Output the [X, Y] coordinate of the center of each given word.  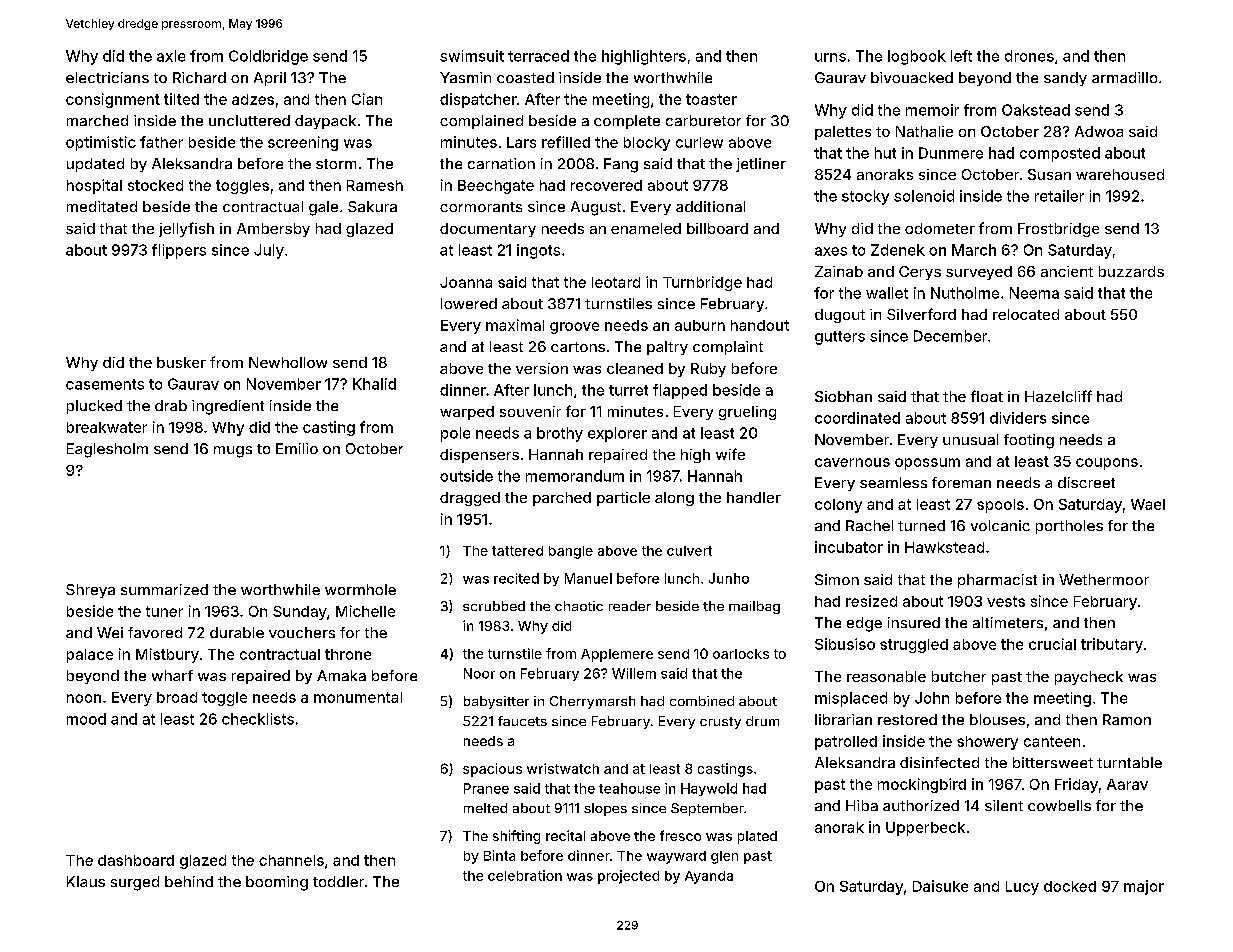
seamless [893, 482]
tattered [517, 551]
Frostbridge [1058, 230]
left [961, 56]
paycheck [1089, 678]
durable [237, 632]
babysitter [496, 702]
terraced [538, 56]
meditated [102, 206]
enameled [646, 228]
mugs [233, 452]
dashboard [136, 860]
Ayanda [709, 877]
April [270, 79]
